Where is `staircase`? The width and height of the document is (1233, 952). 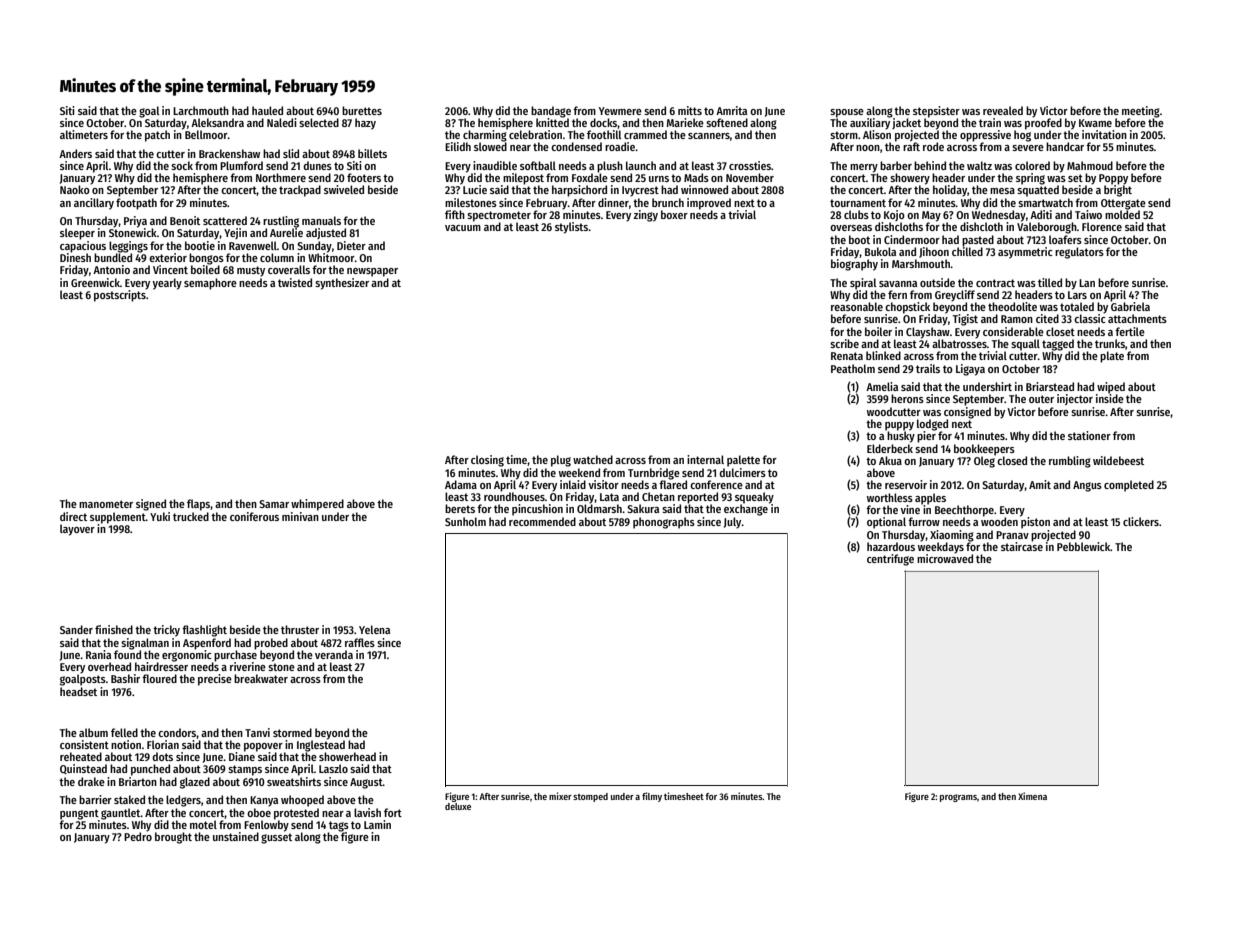
staircase is located at coordinates (1022, 546).
